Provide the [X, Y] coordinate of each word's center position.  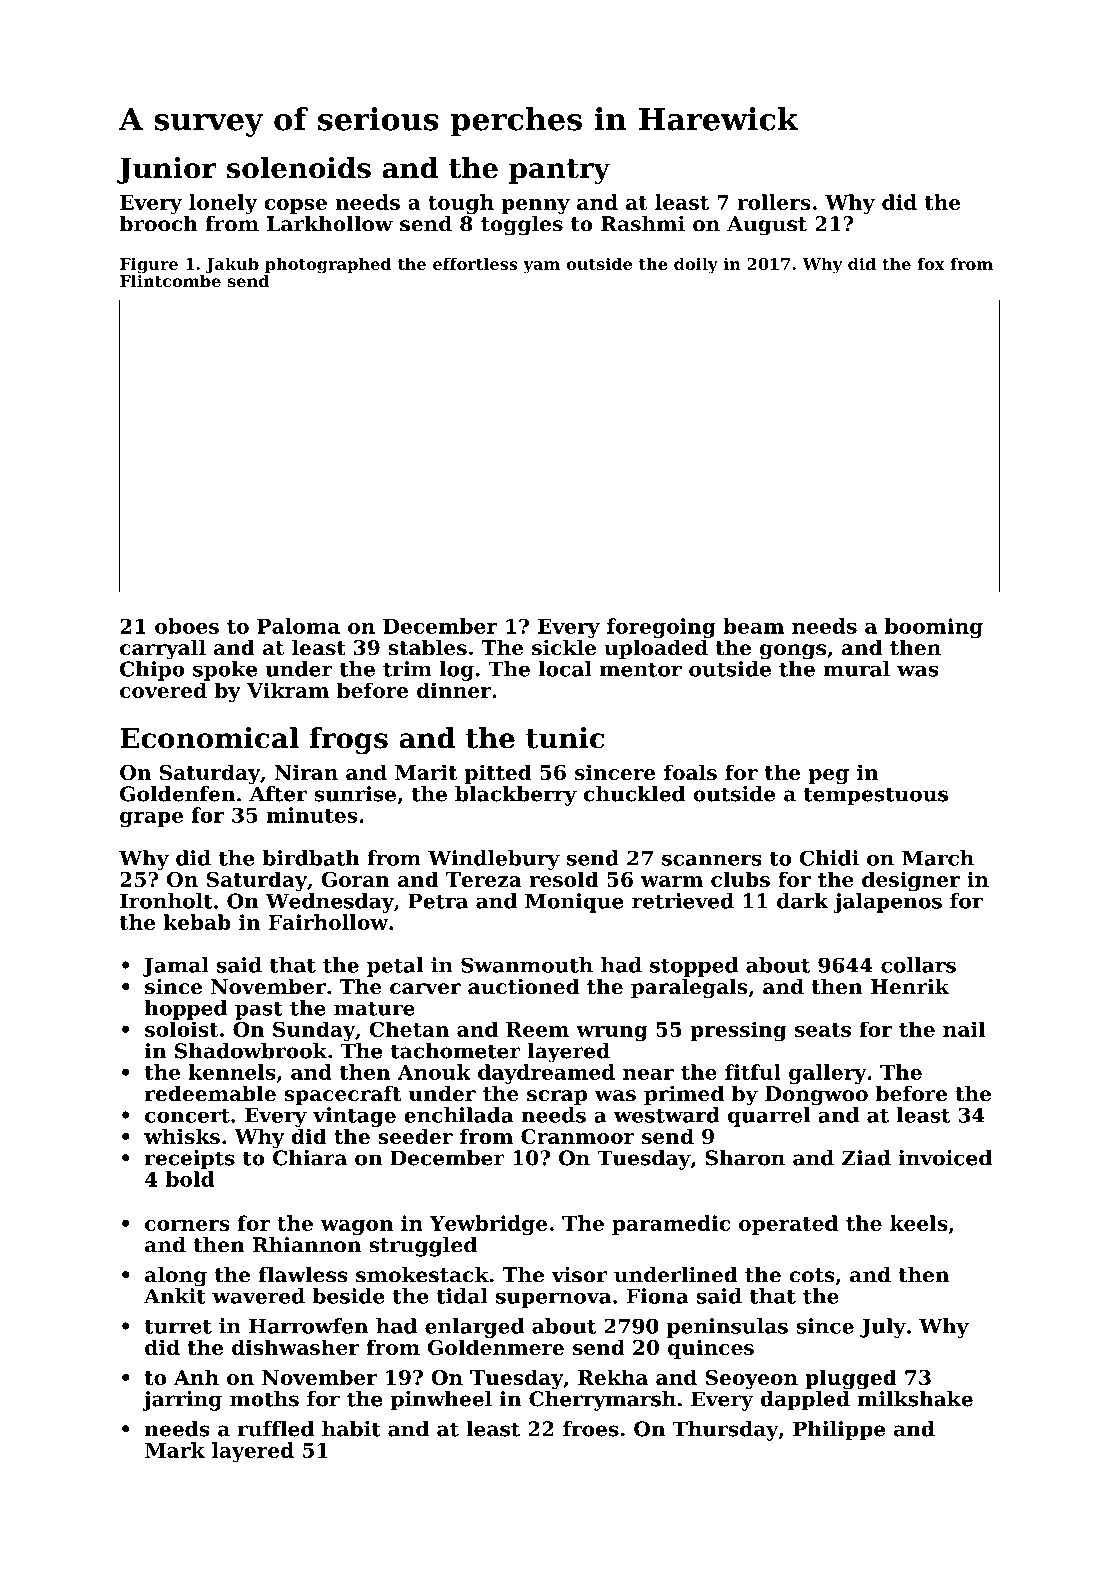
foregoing [661, 628]
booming [934, 628]
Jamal [176, 967]
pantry [559, 171]
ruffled [276, 1429]
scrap [557, 1097]
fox [931, 263]
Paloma [298, 626]
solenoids [299, 168]
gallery [828, 1074]
